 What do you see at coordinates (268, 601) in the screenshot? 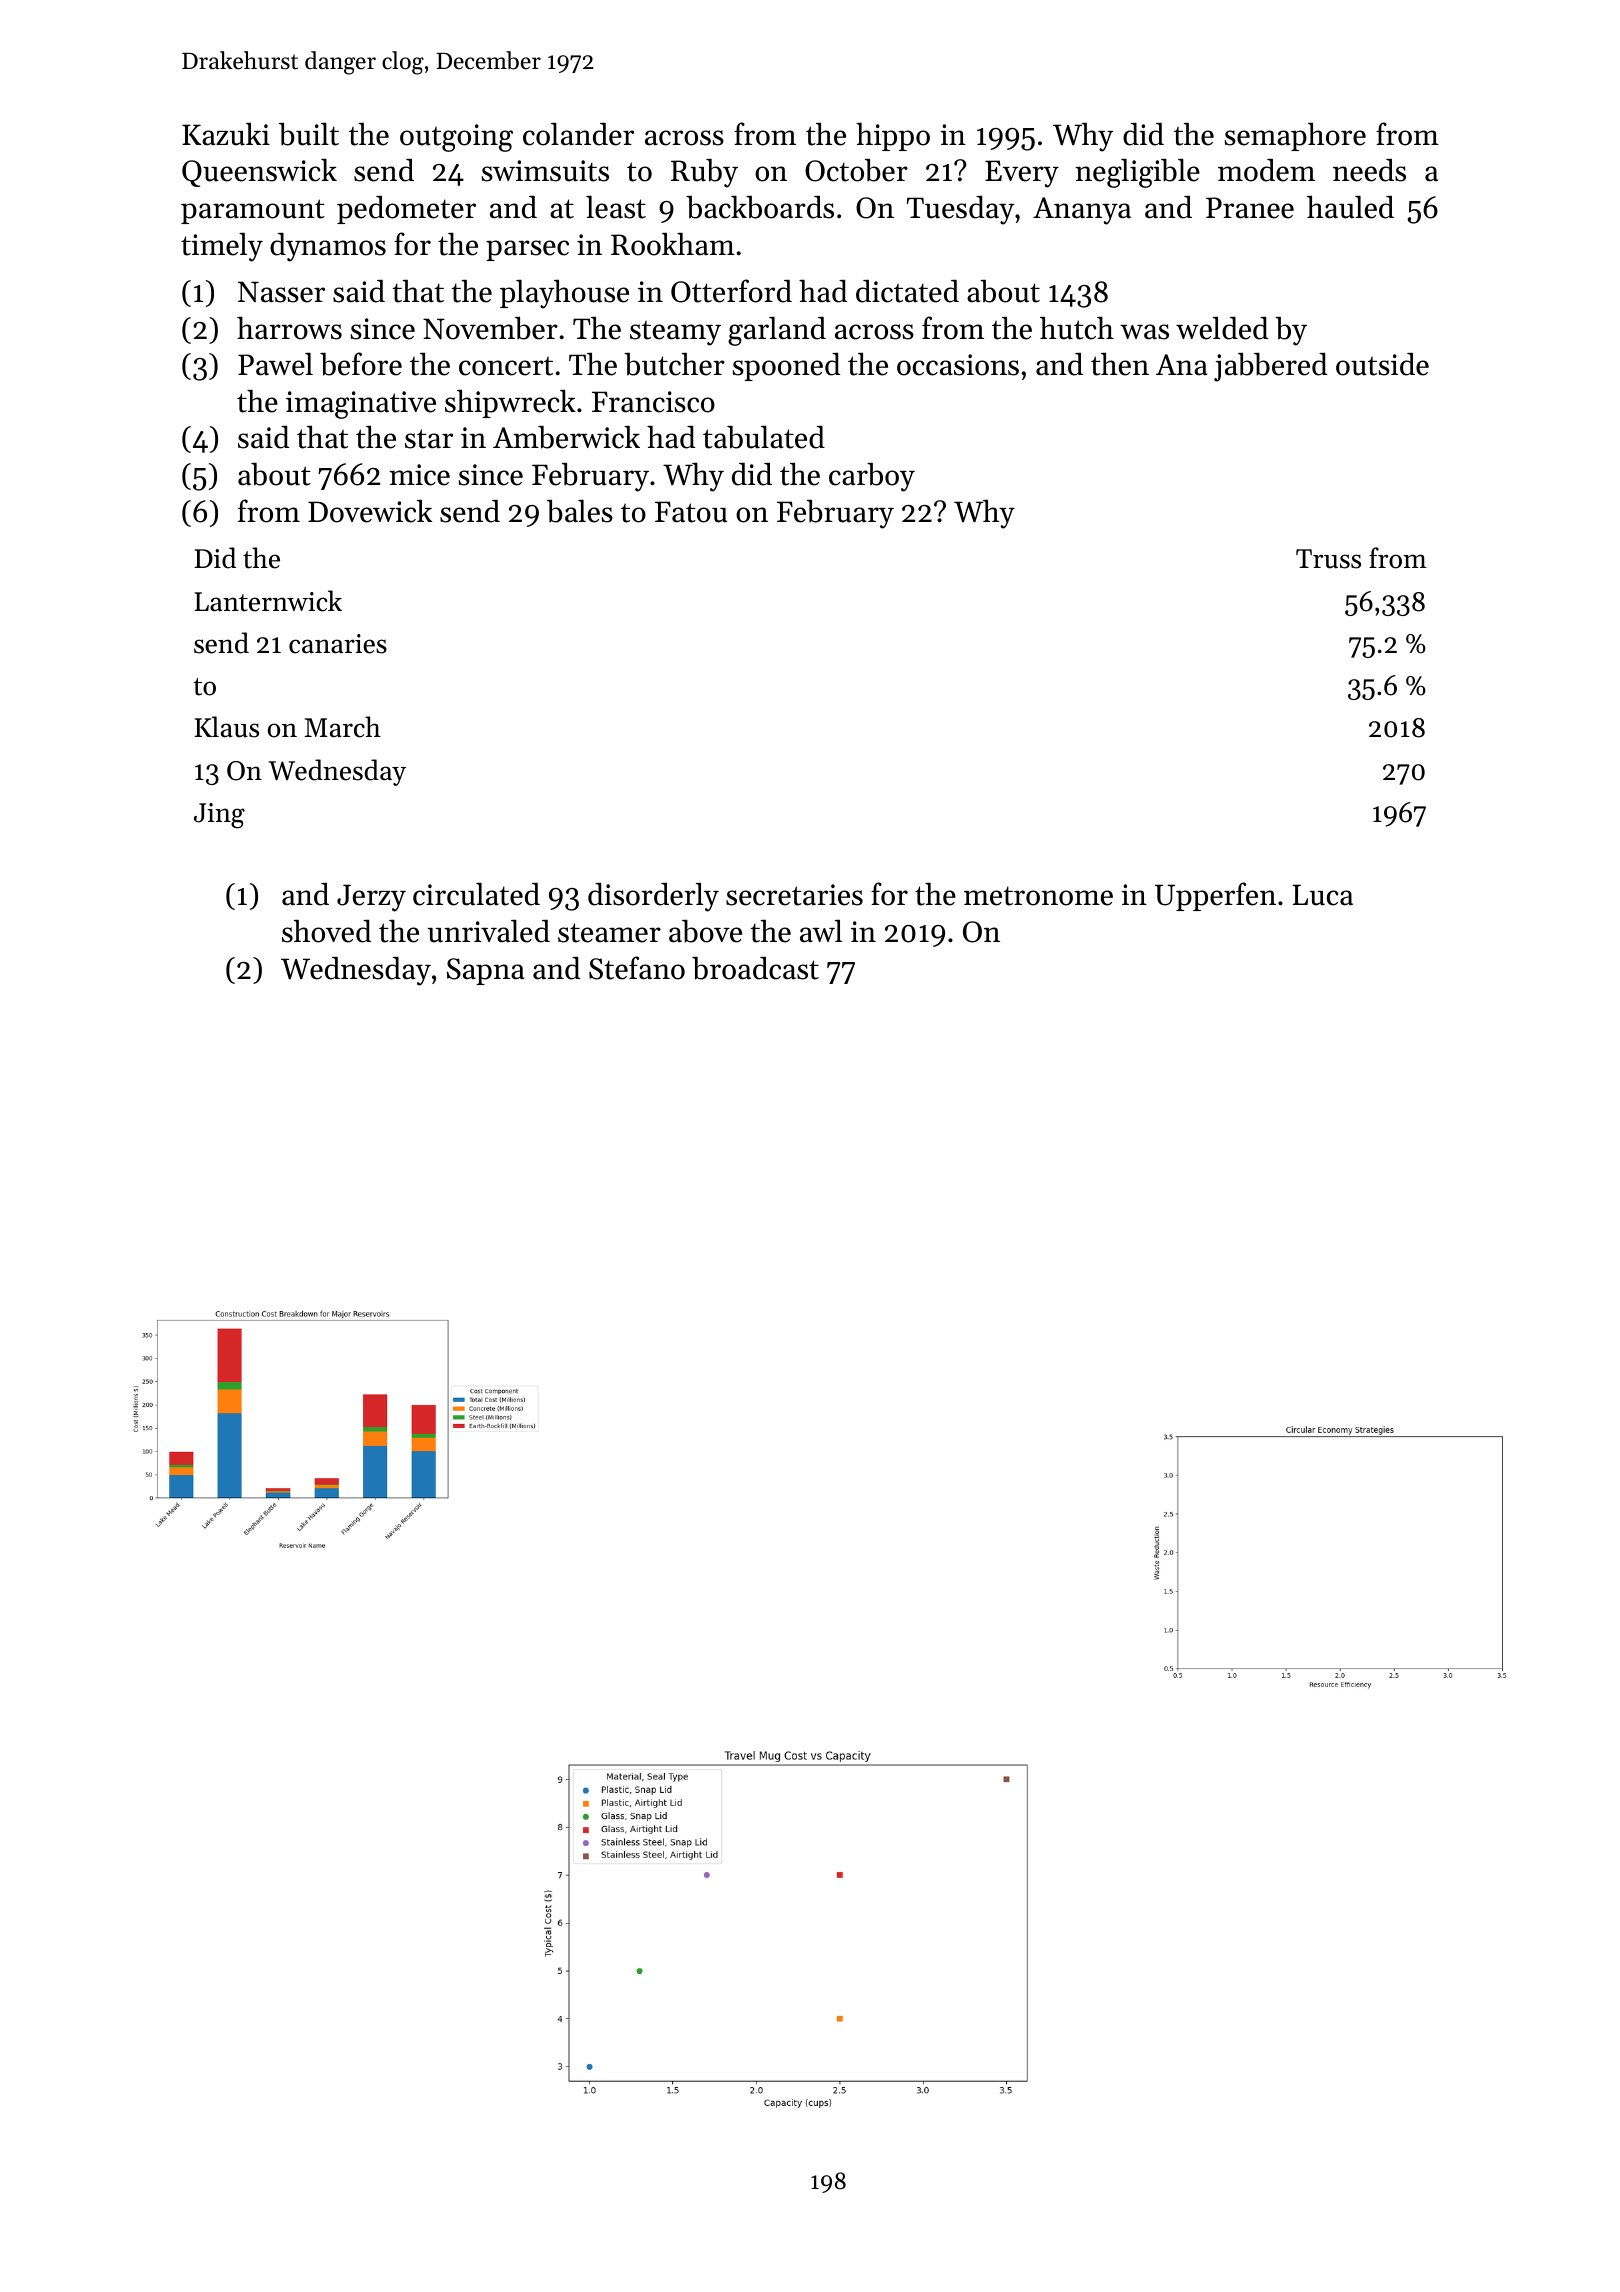
I see `Lanternwick` at bounding box center [268, 601].
